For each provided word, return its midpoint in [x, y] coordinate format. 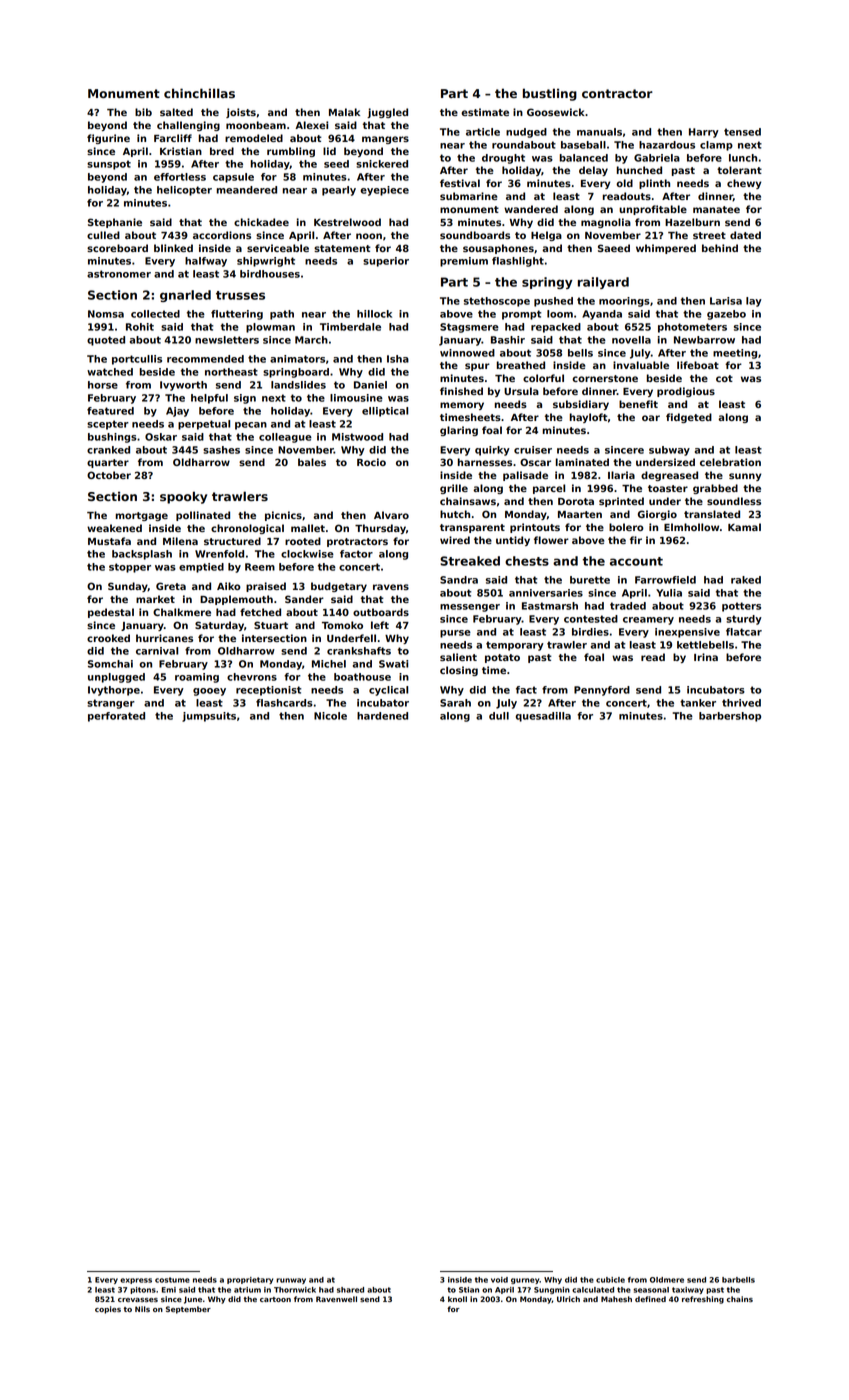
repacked [556, 328]
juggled [387, 113]
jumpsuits [209, 717]
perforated [116, 717]
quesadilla [543, 717]
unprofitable [653, 210]
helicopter [184, 191]
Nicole [330, 716]
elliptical [385, 412]
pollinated [203, 516]
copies [108, 1310]
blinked [173, 248]
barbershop [730, 717]
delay [593, 171]
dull [499, 716]
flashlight [518, 262]
